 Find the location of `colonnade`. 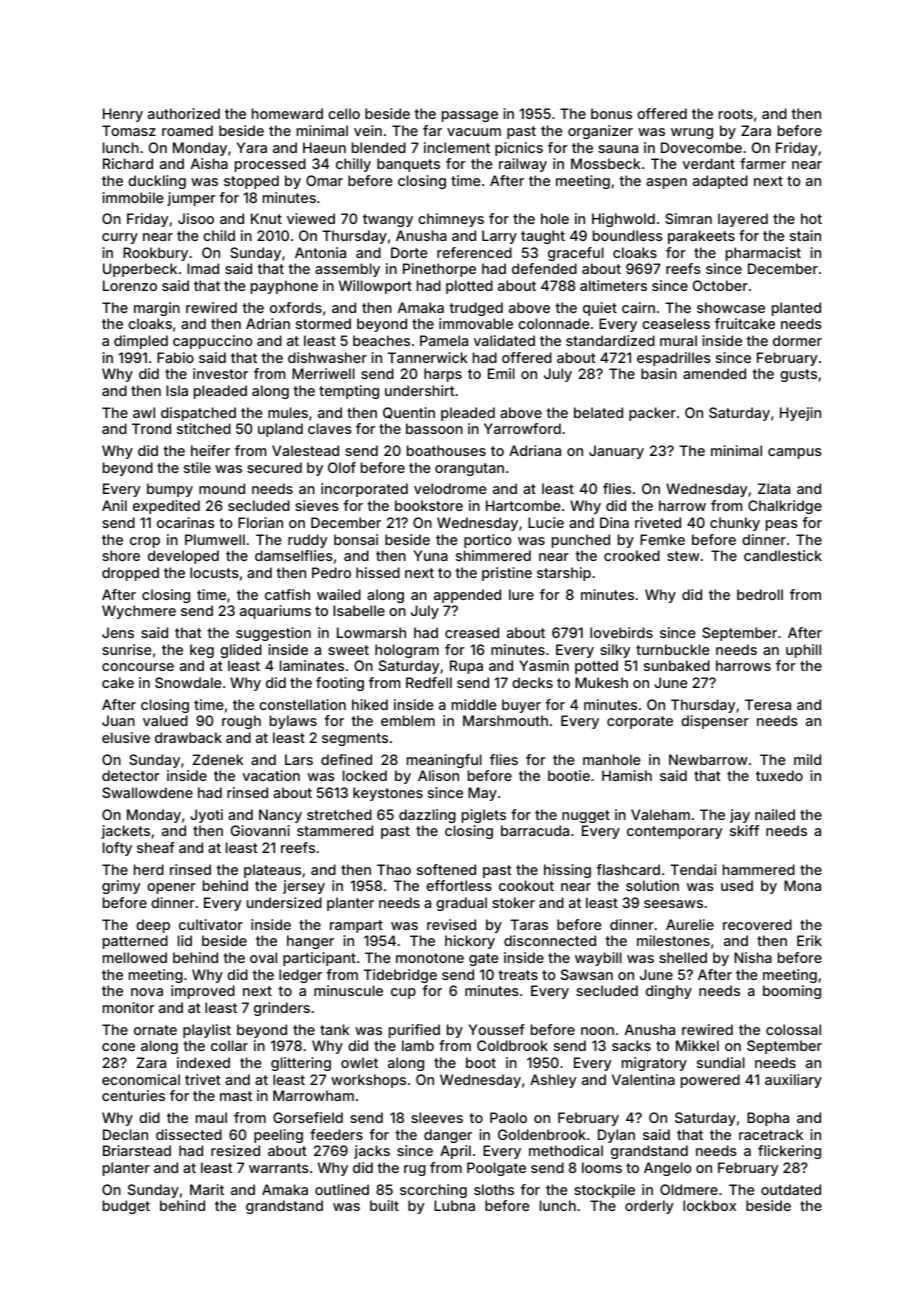

colonnade is located at coordinates (554, 323).
